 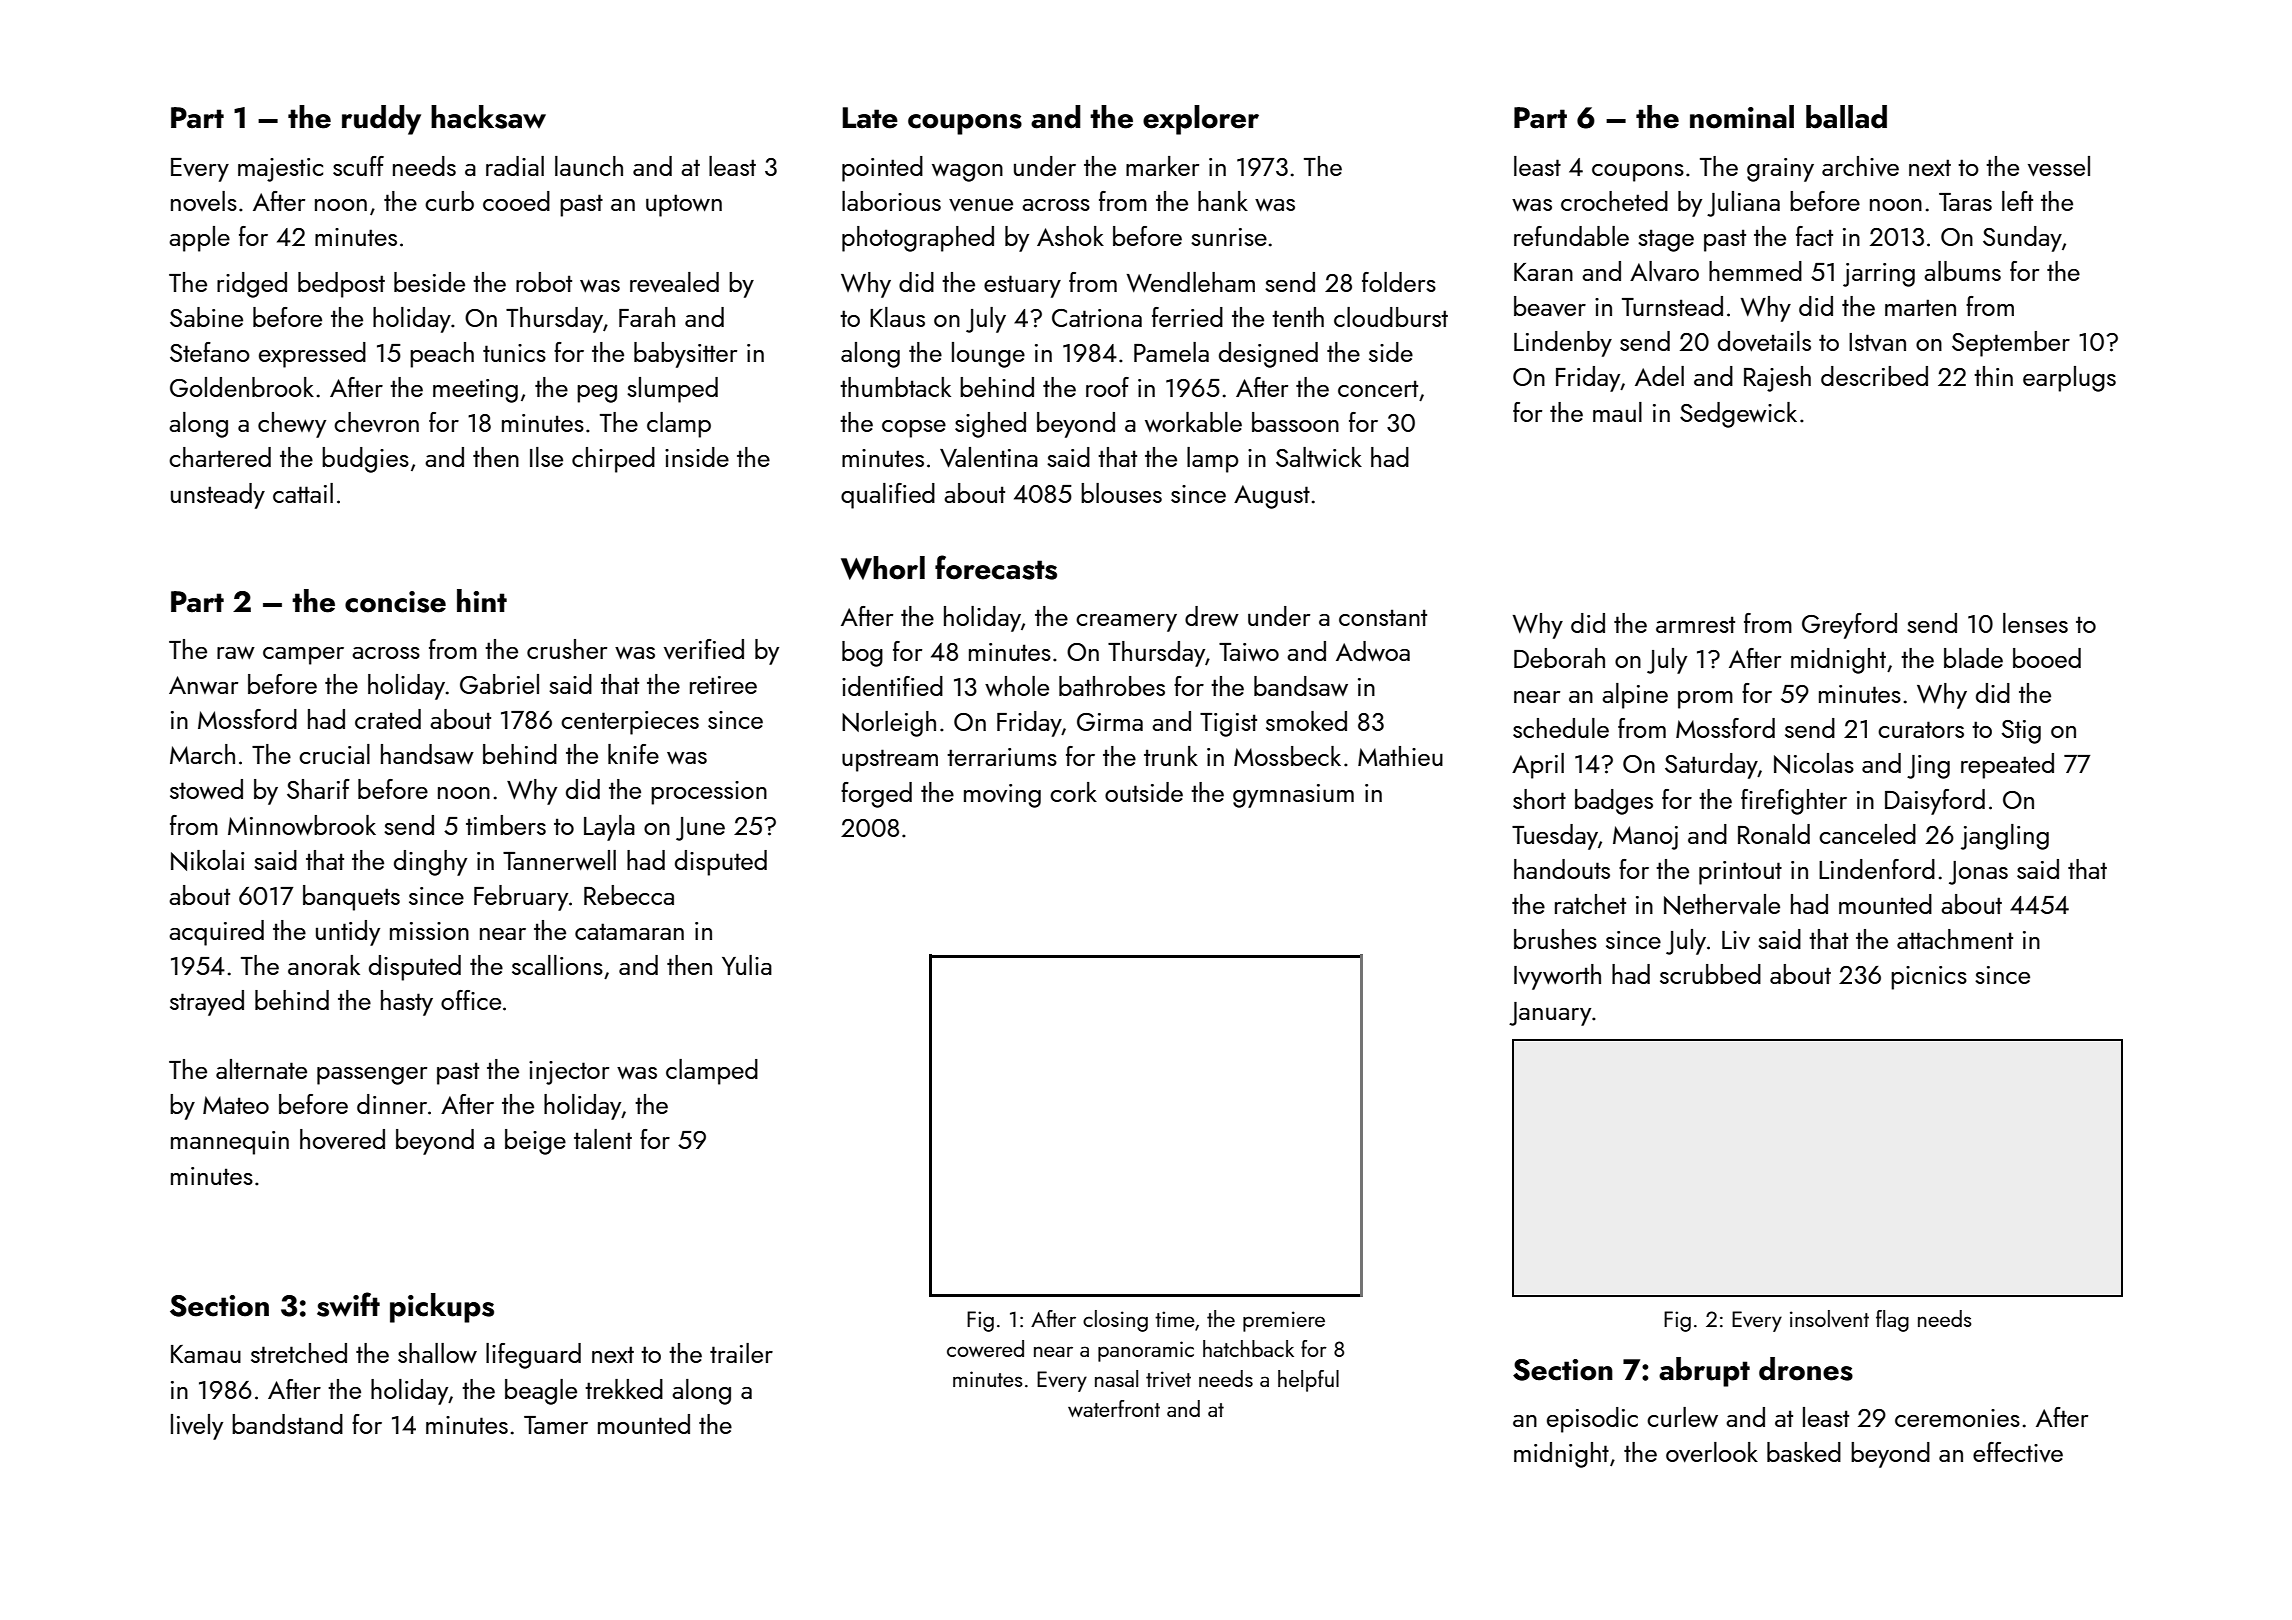 I want to click on Adwoa, so click(x=1373, y=651).
